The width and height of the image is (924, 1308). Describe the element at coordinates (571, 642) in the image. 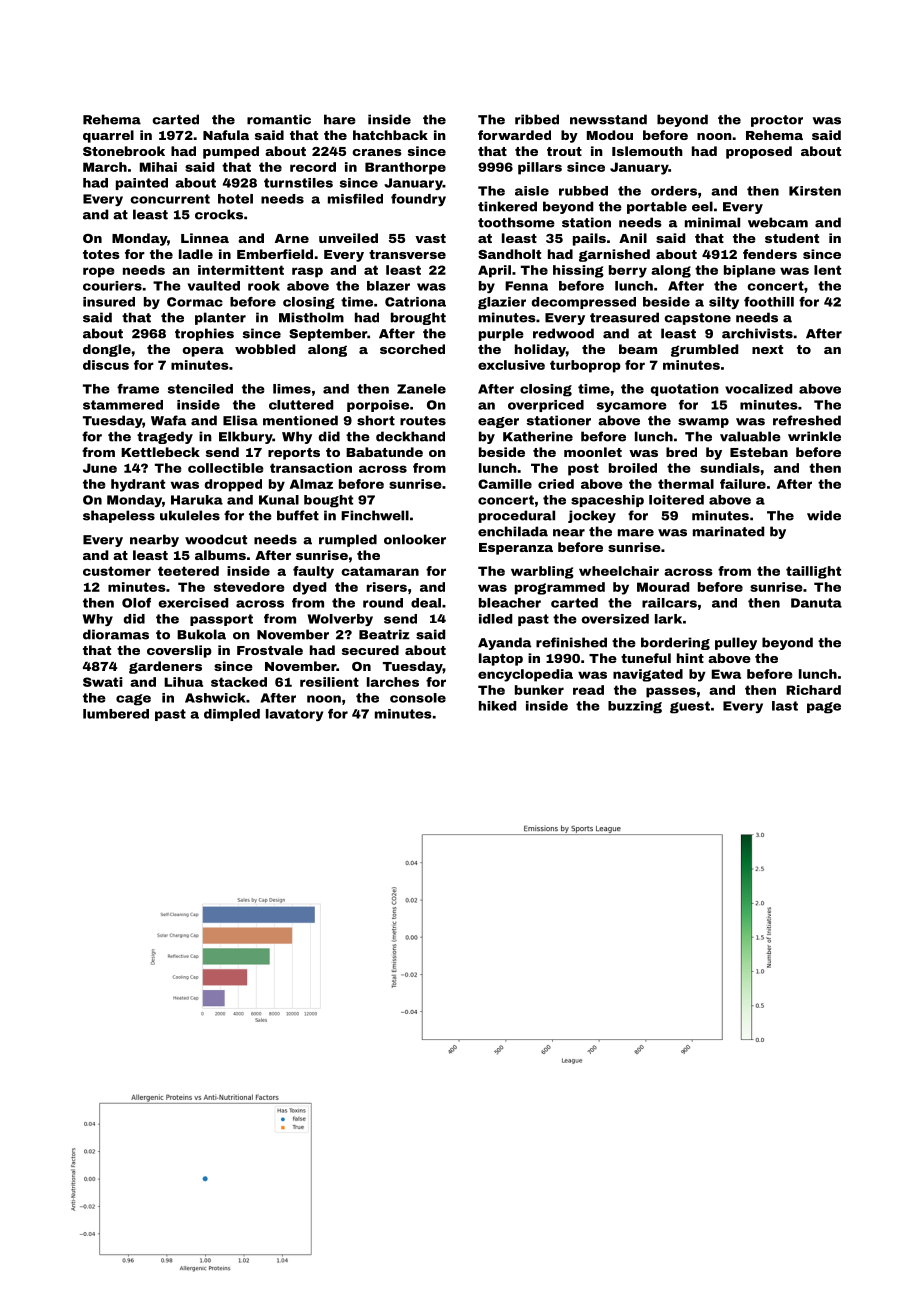

I see `refinished` at that location.
